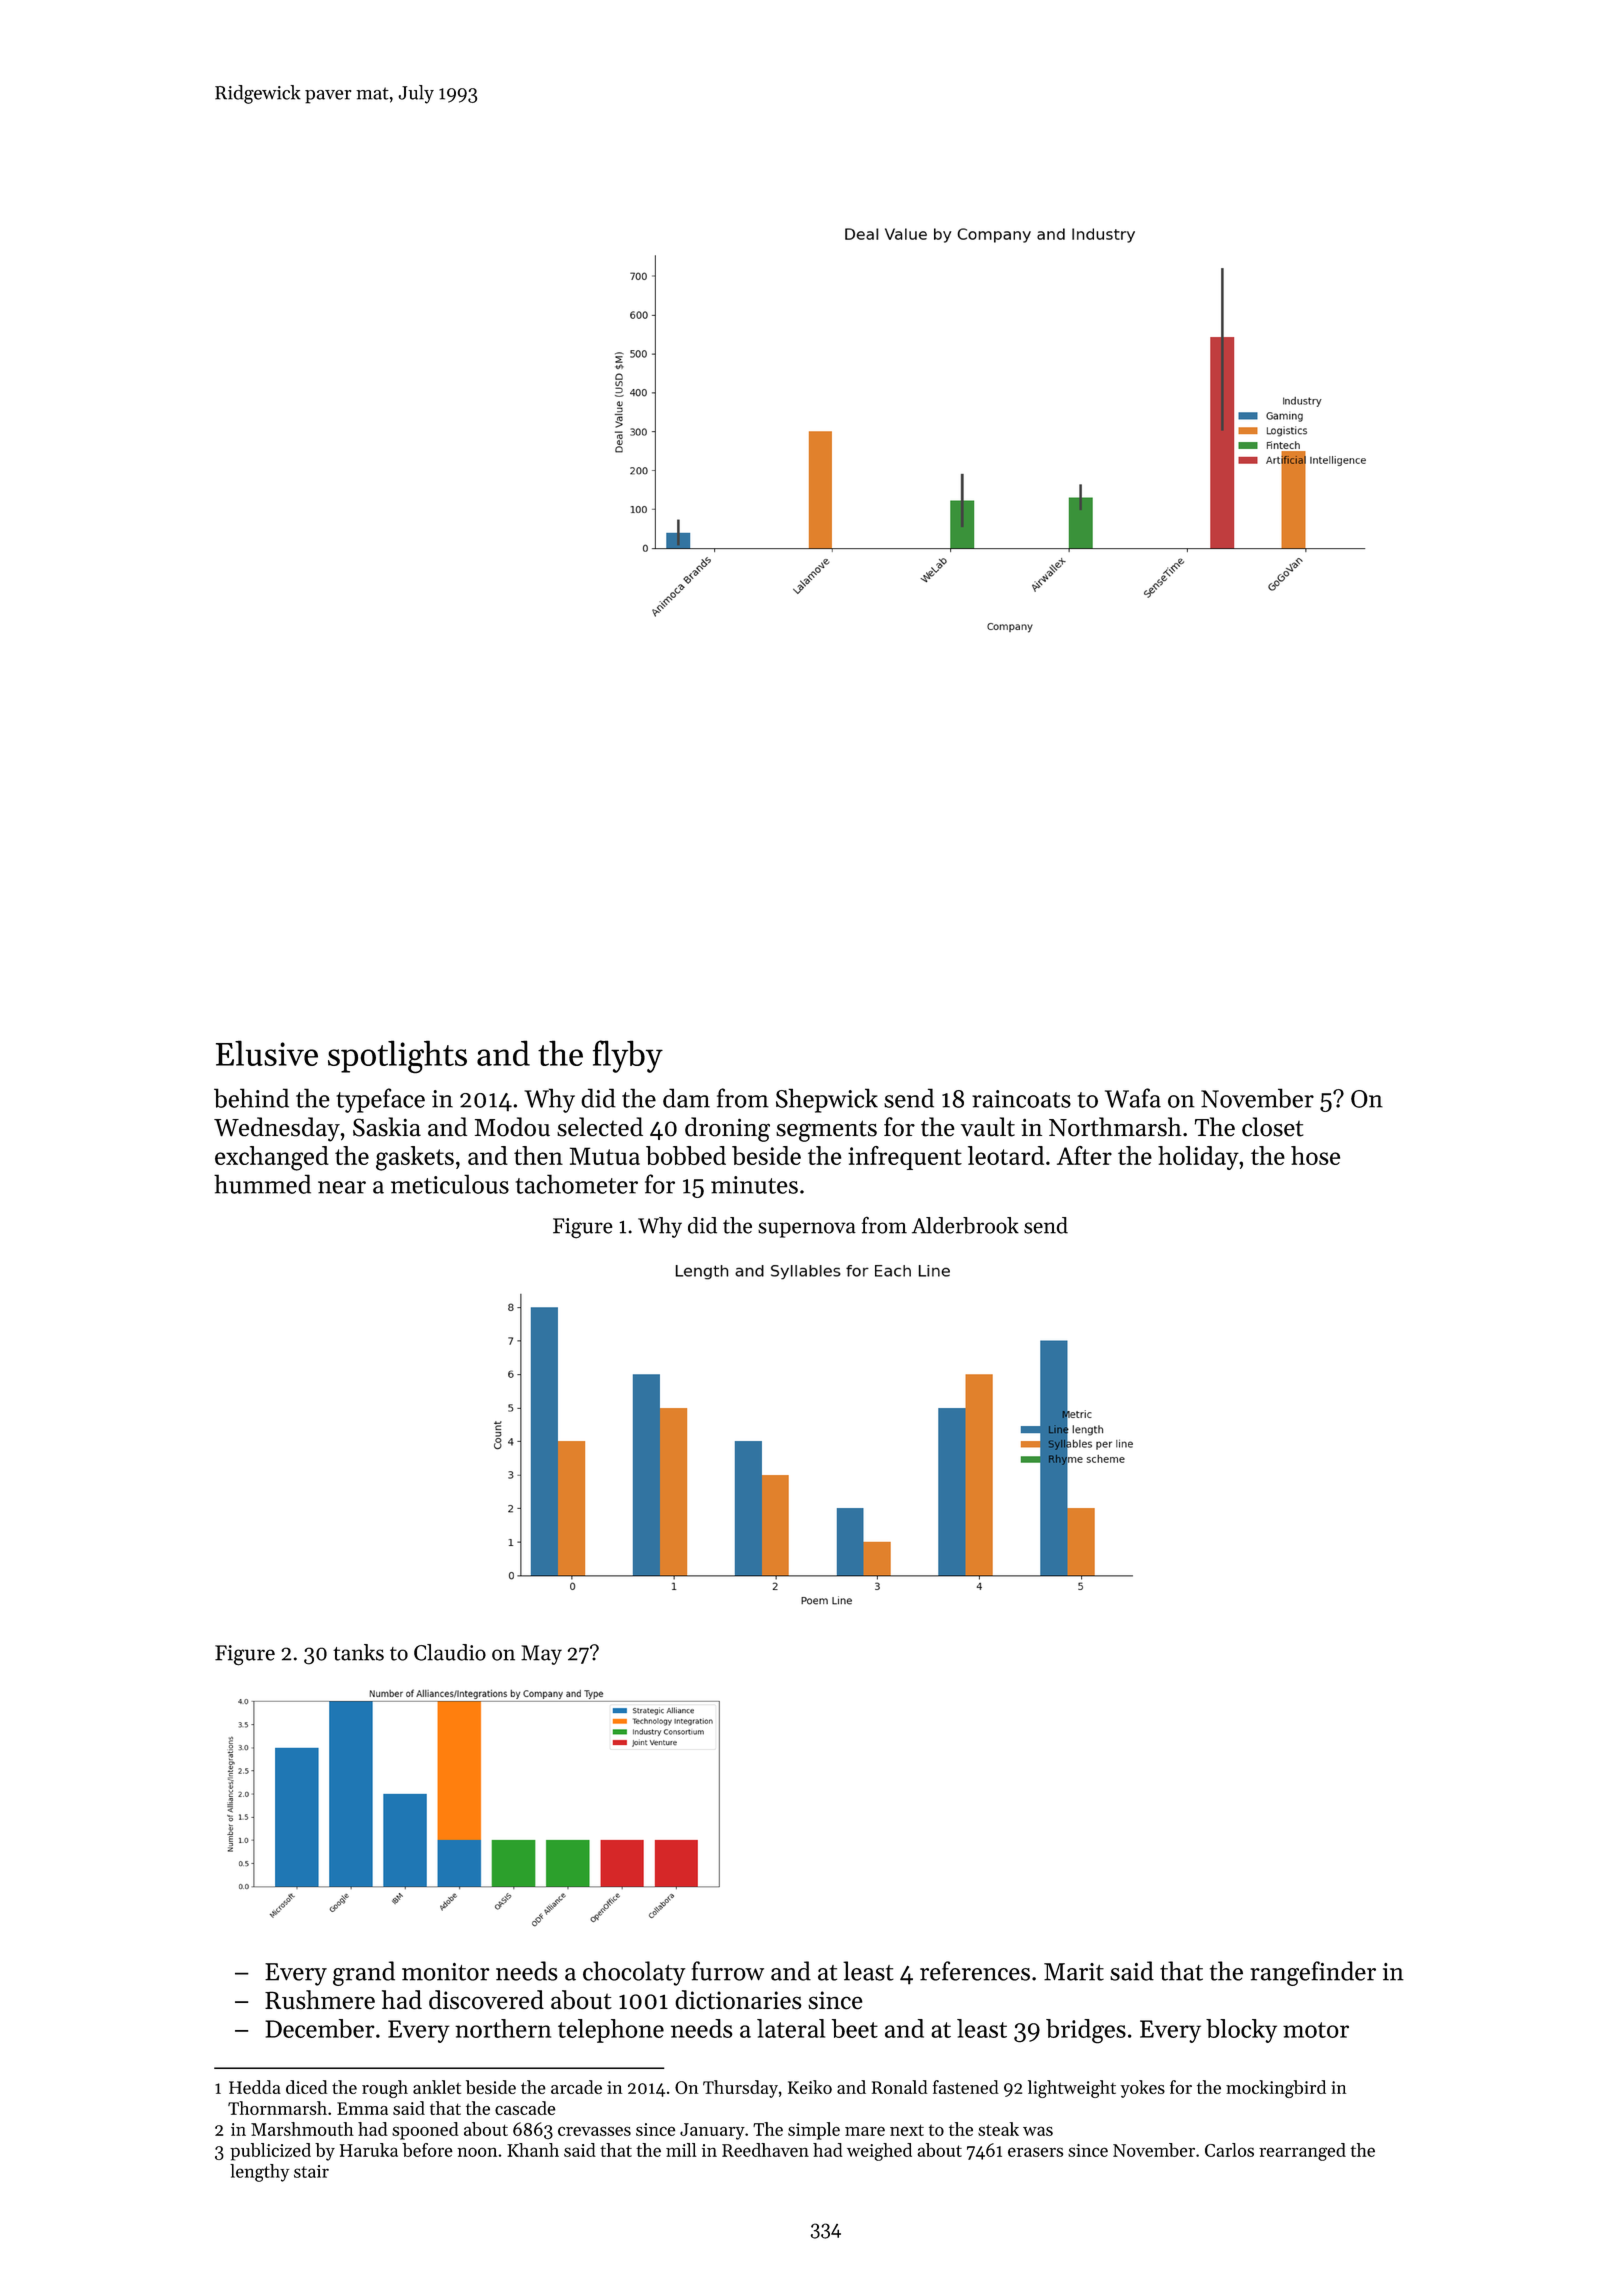 The height and width of the screenshot is (2292, 1620). What do you see at coordinates (311, 2171) in the screenshot?
I see `stair` at bounding box center [311, 2171].
